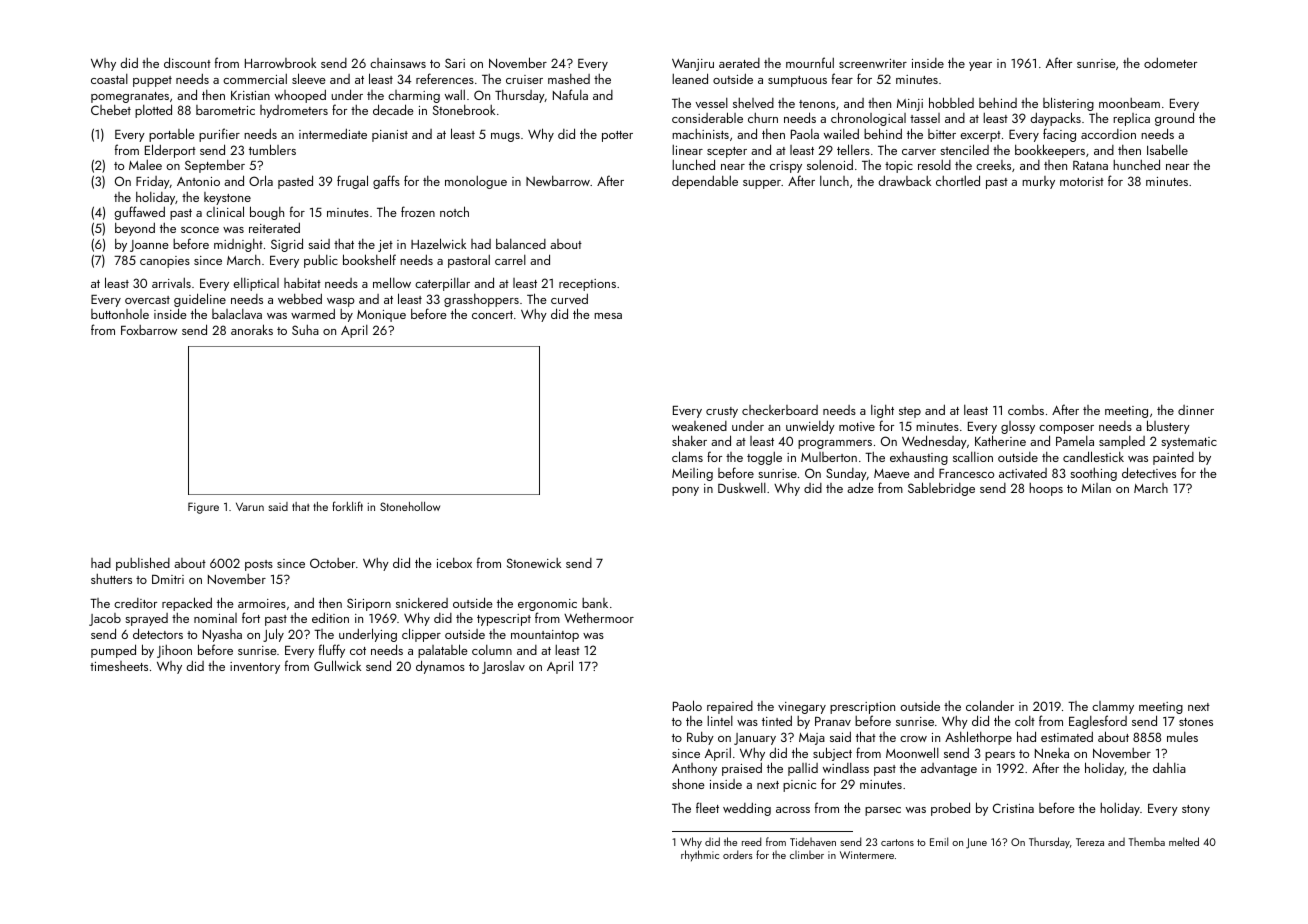  What do you see at coordinates (973, 457) in the page?
I see `scallion` at bounding box center [973, 457].
